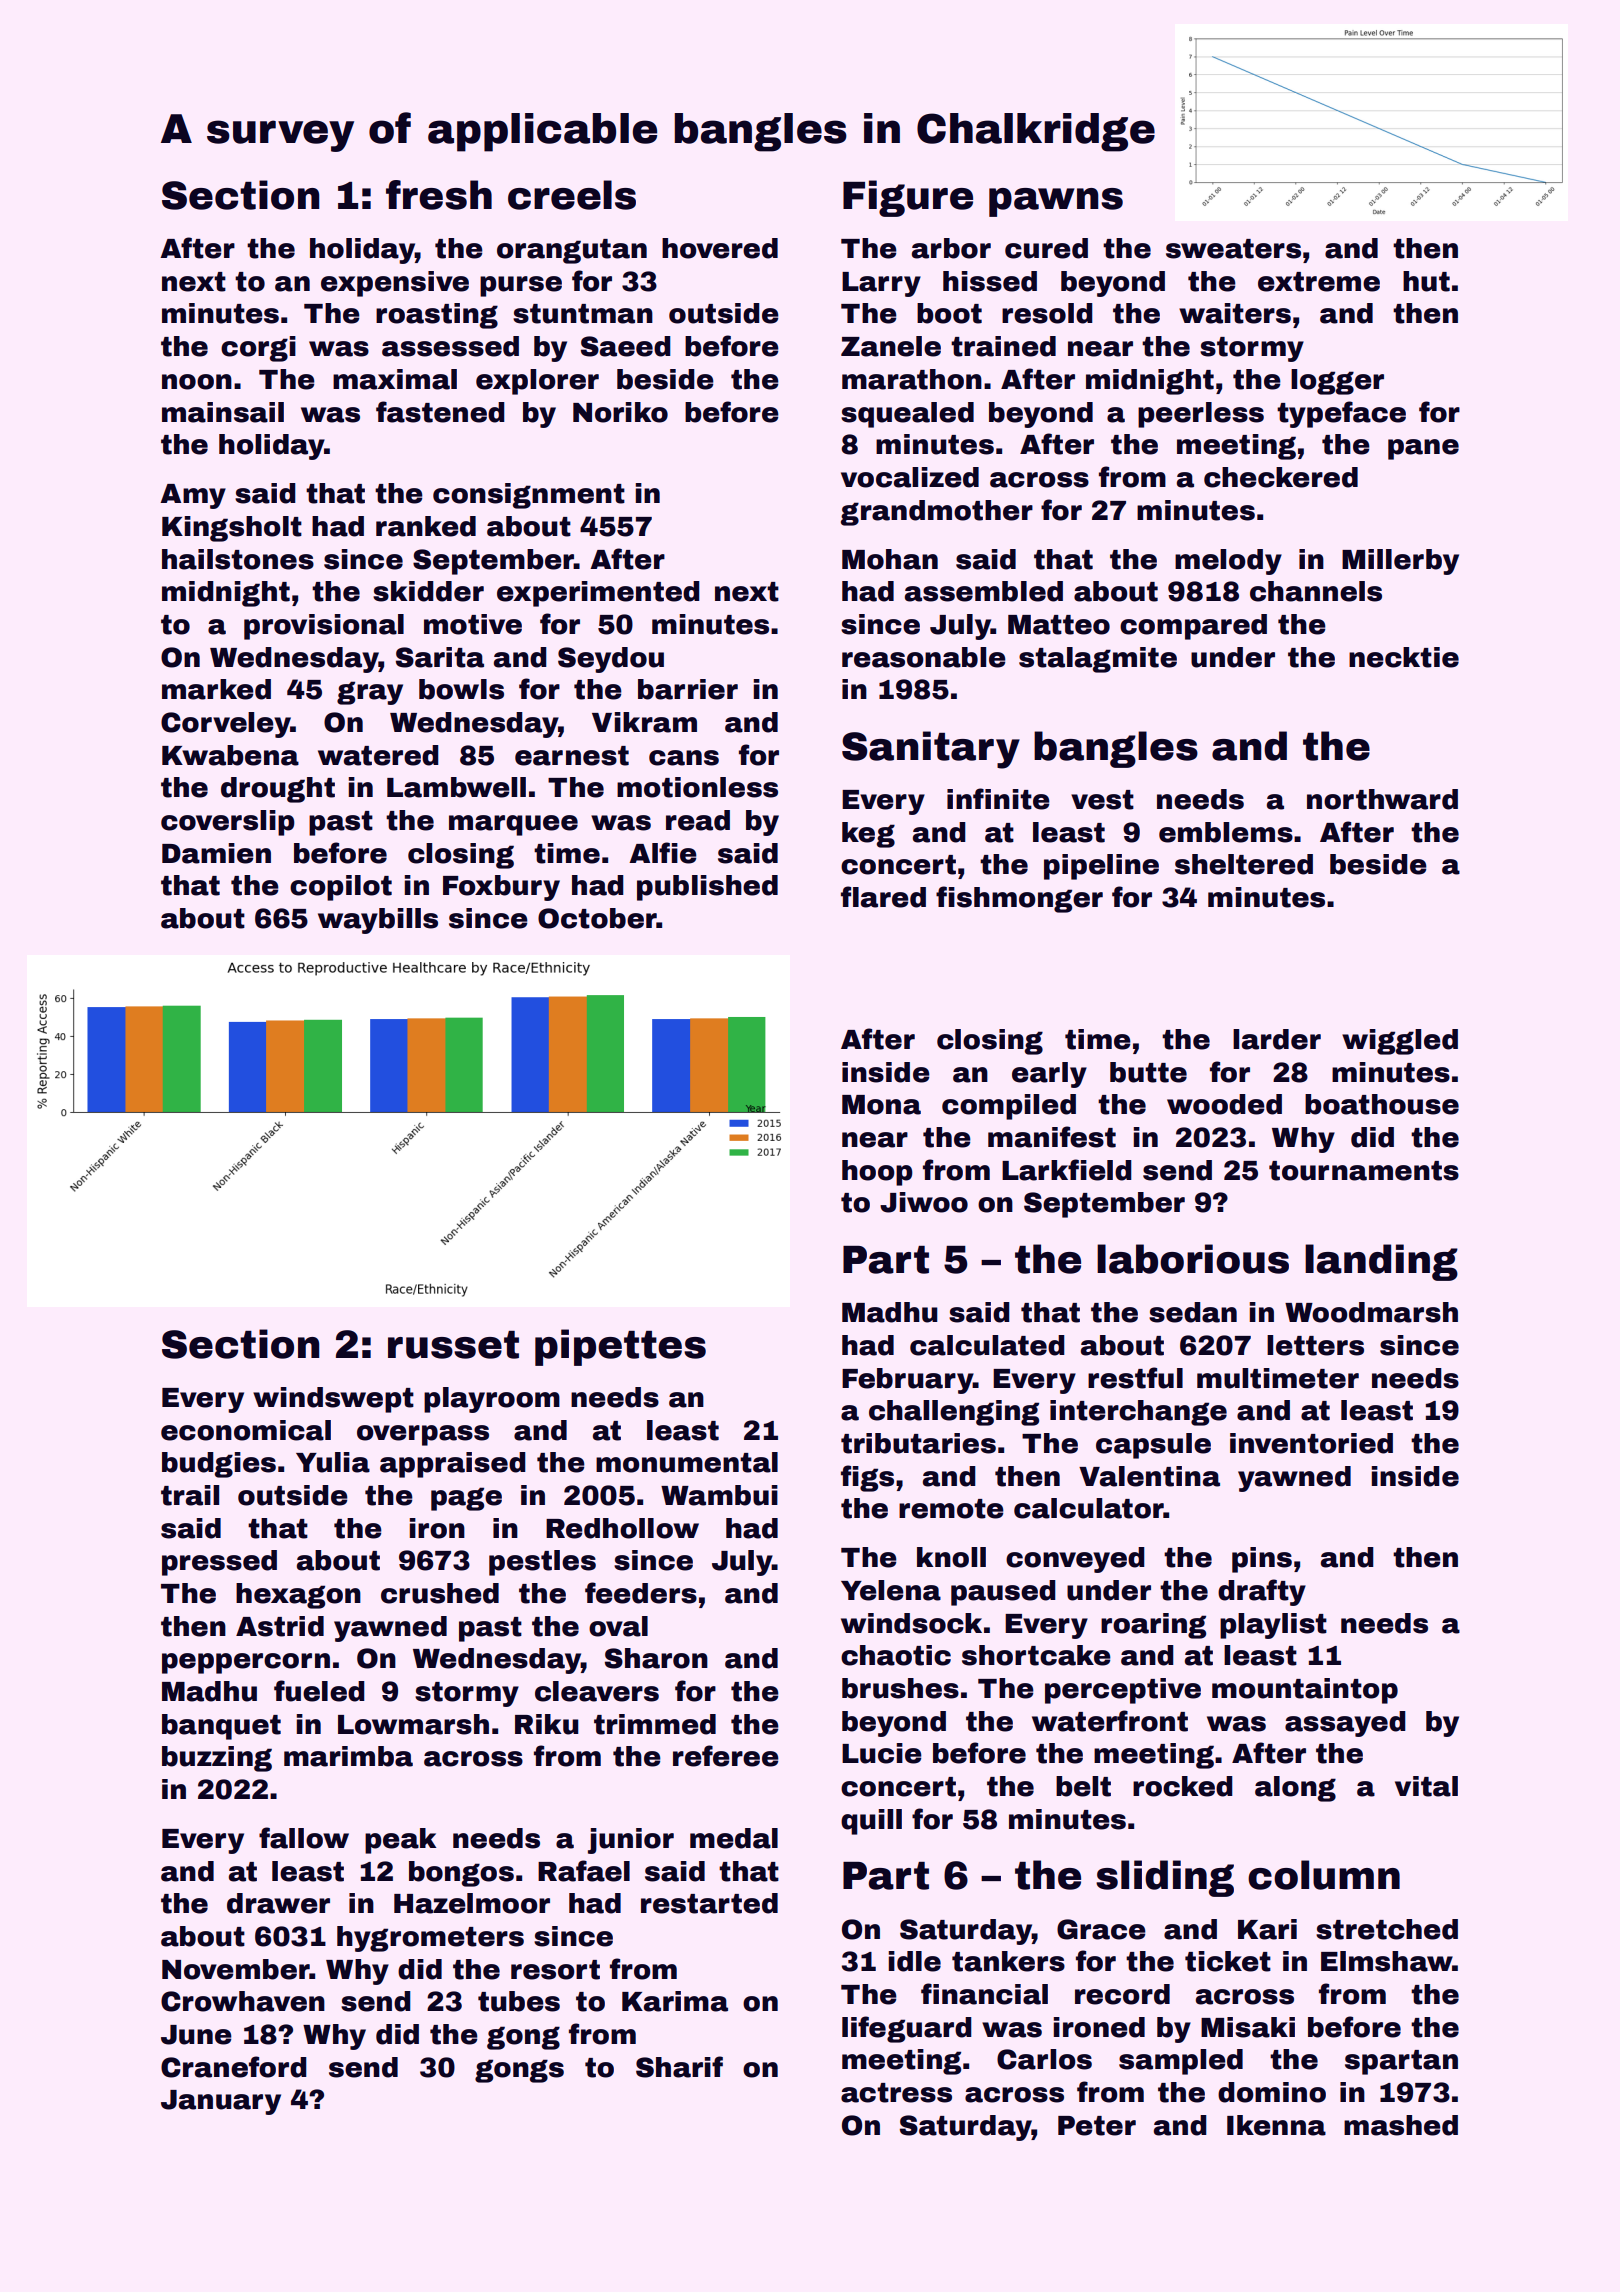  I want to click on resold, so click(1047, 313).
